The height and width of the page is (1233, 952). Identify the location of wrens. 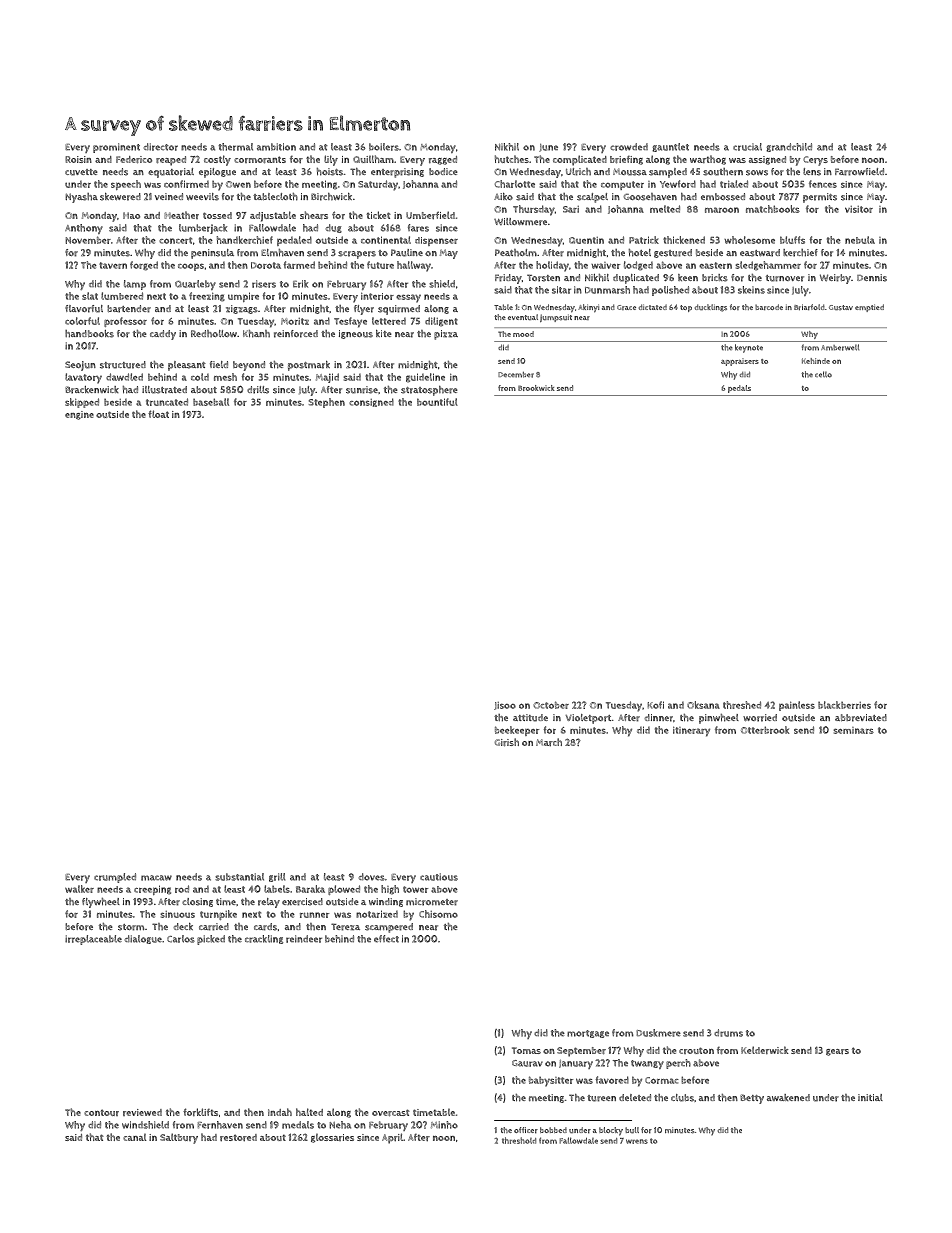
(637, 1141).
